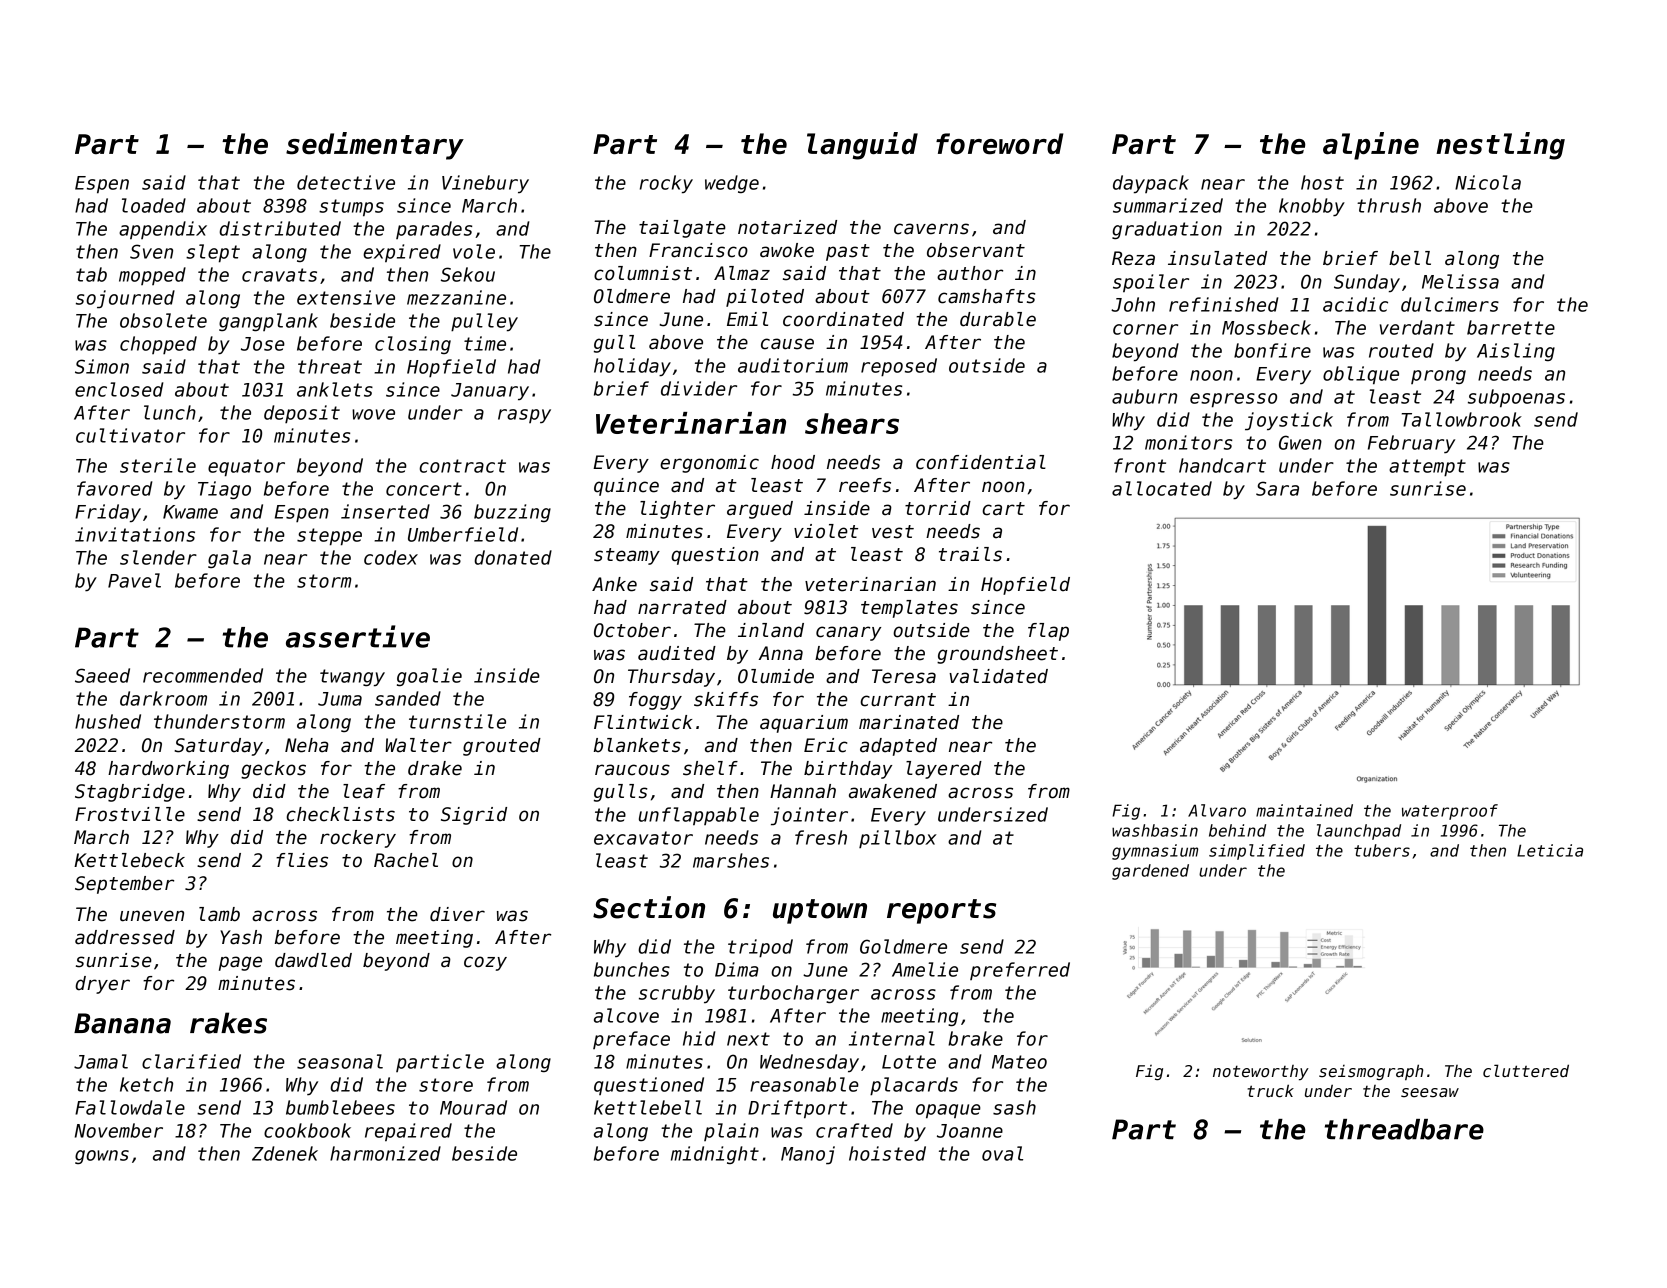 Image resolution: width=1667 pixels, height=1288 pixels. Describe the element at coordinates (887, 1153) in the page. I see `hoisted` at that location.
